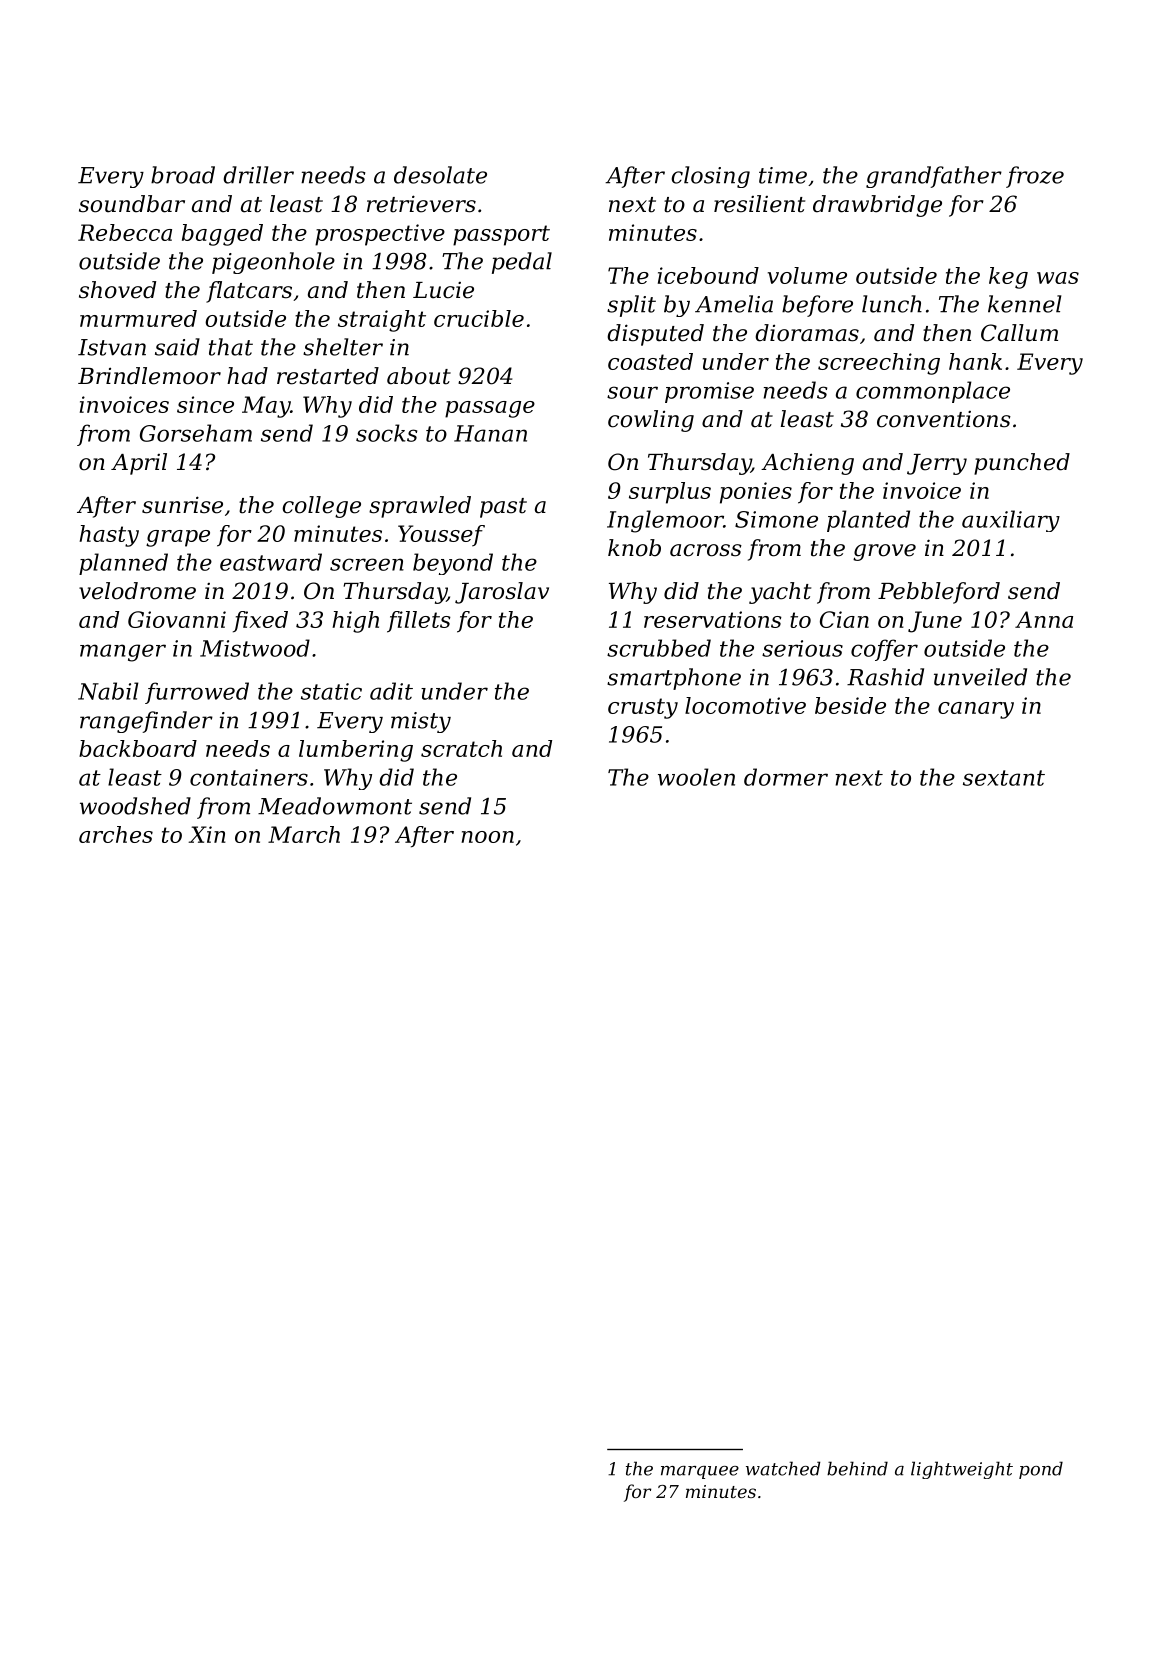 Image resolution: width=1165 pixels, height=1654 pixels. What do you see at coordinates (135, 806) in the document?
I see `woodshed` at bounding box center [135, 806].
